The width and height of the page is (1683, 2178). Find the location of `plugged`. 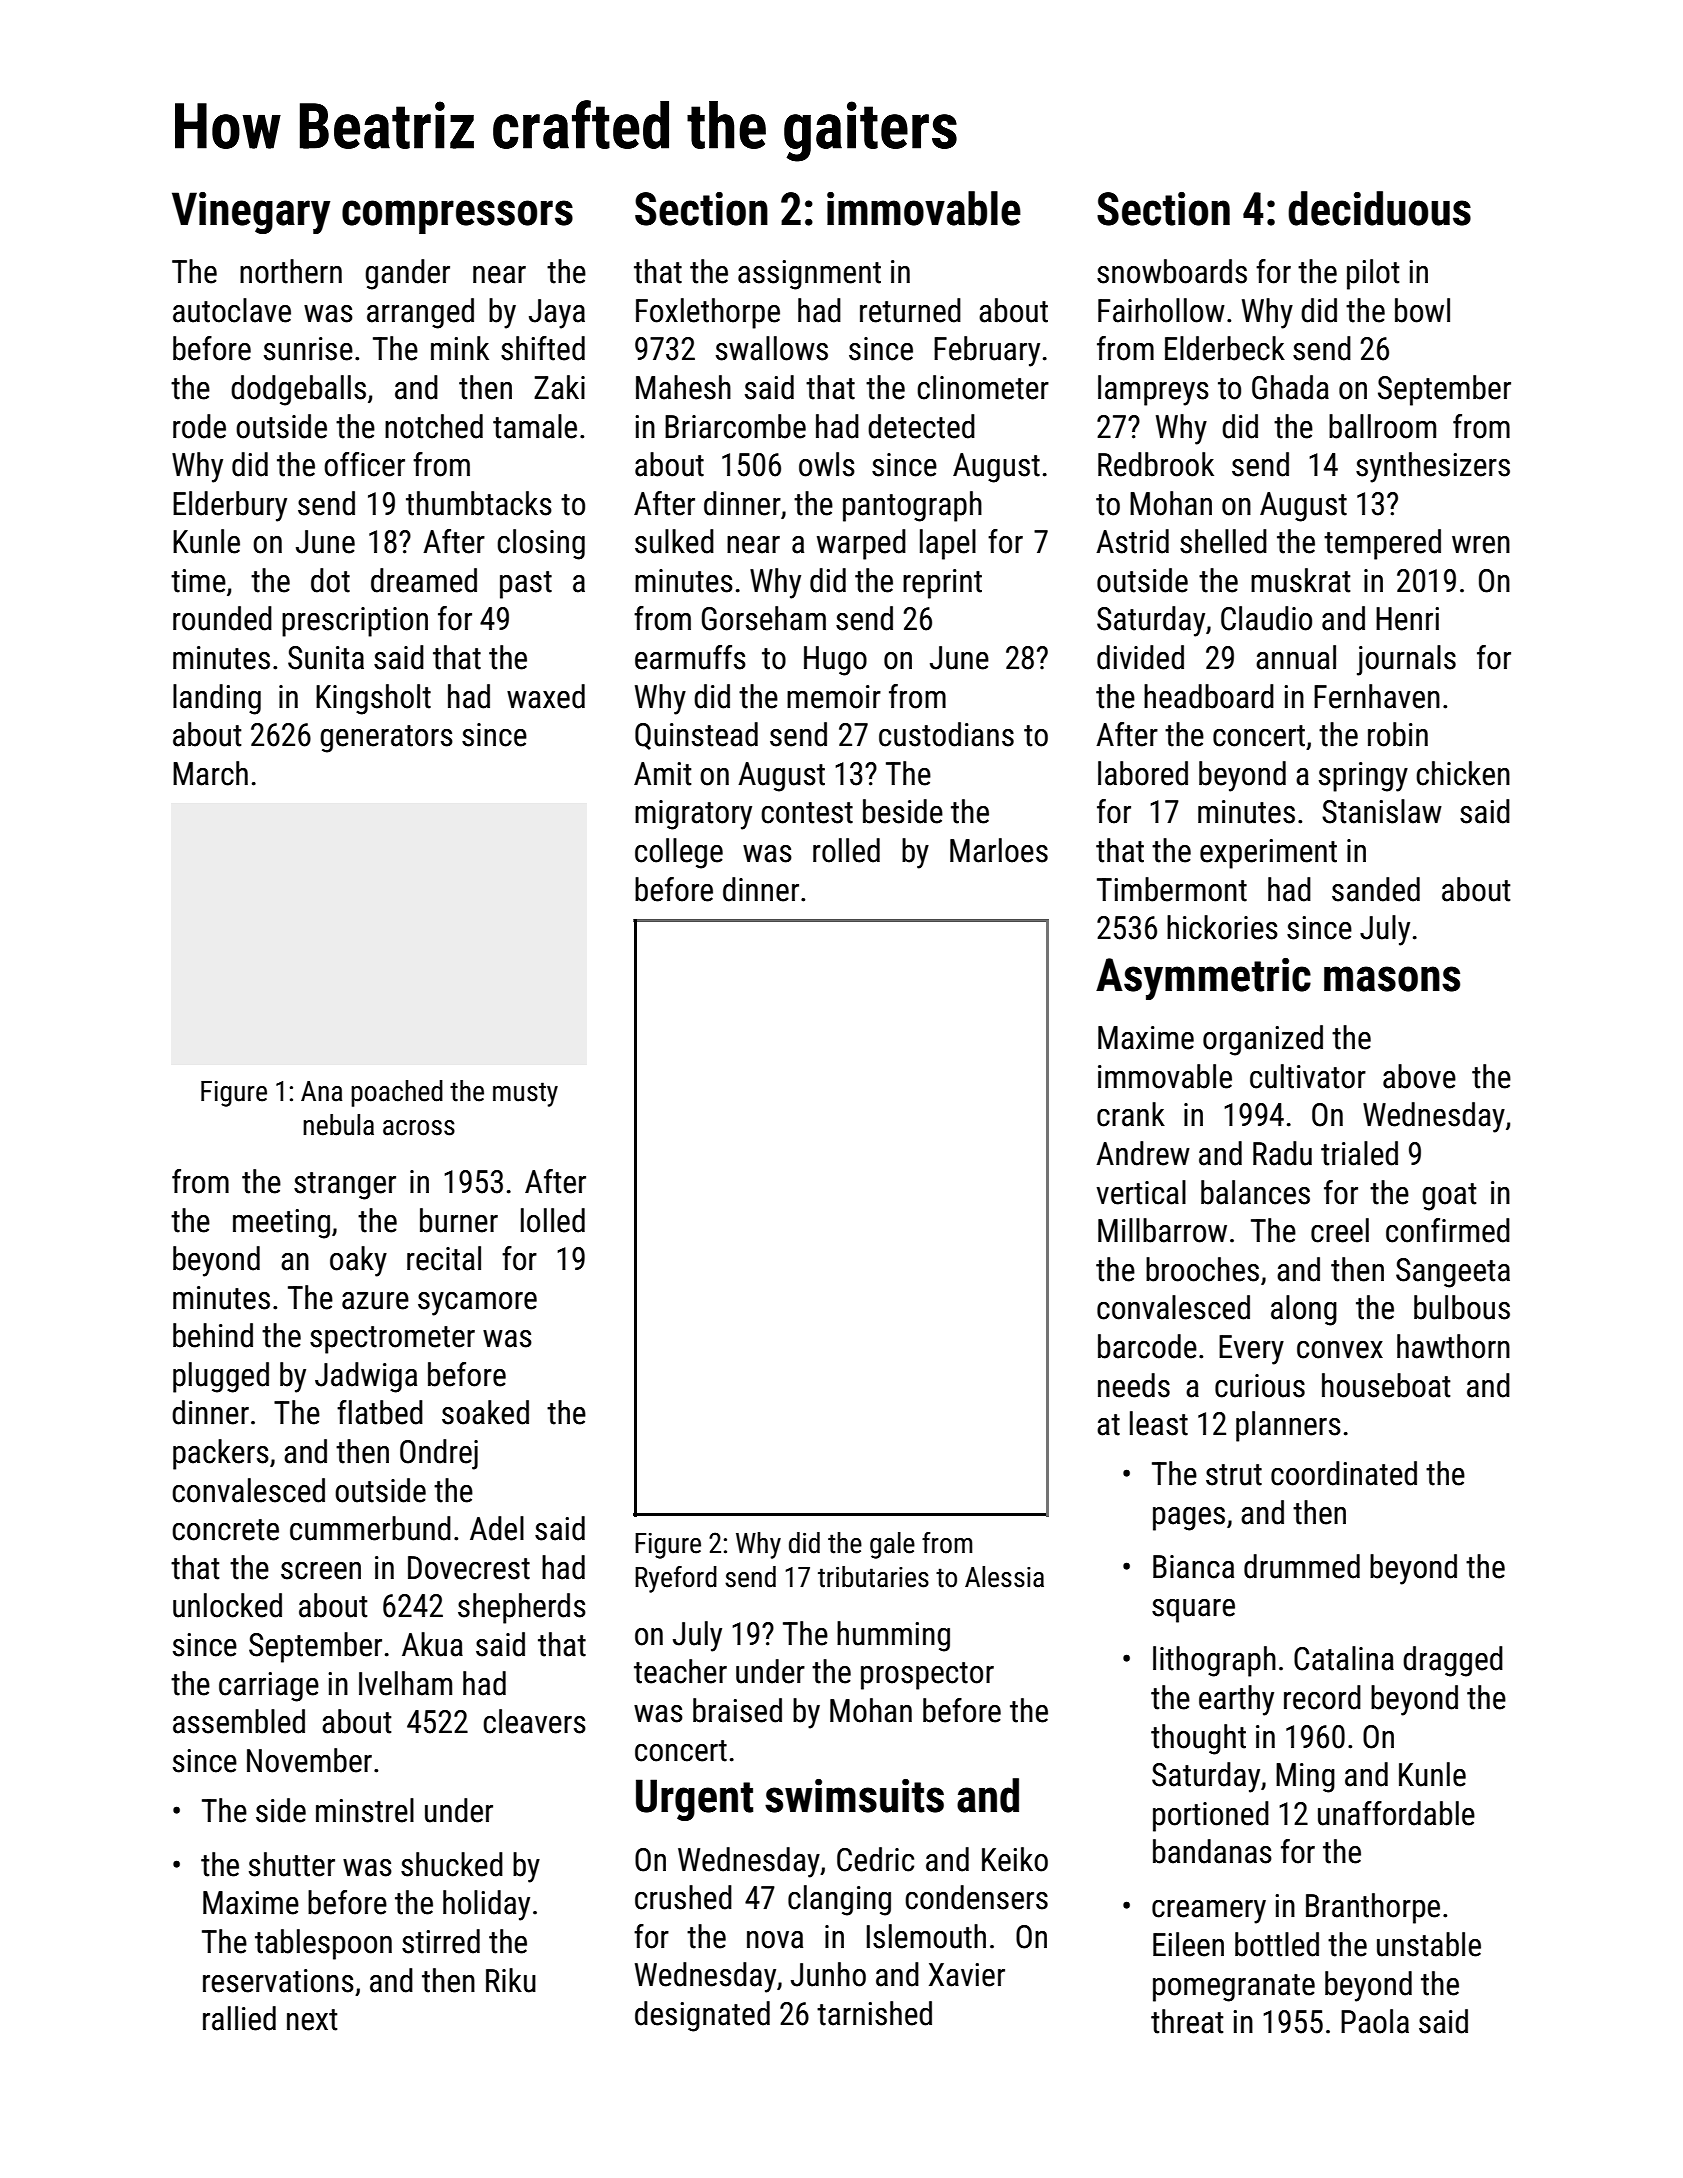

plugged is located at coordinates (221, 1377).
